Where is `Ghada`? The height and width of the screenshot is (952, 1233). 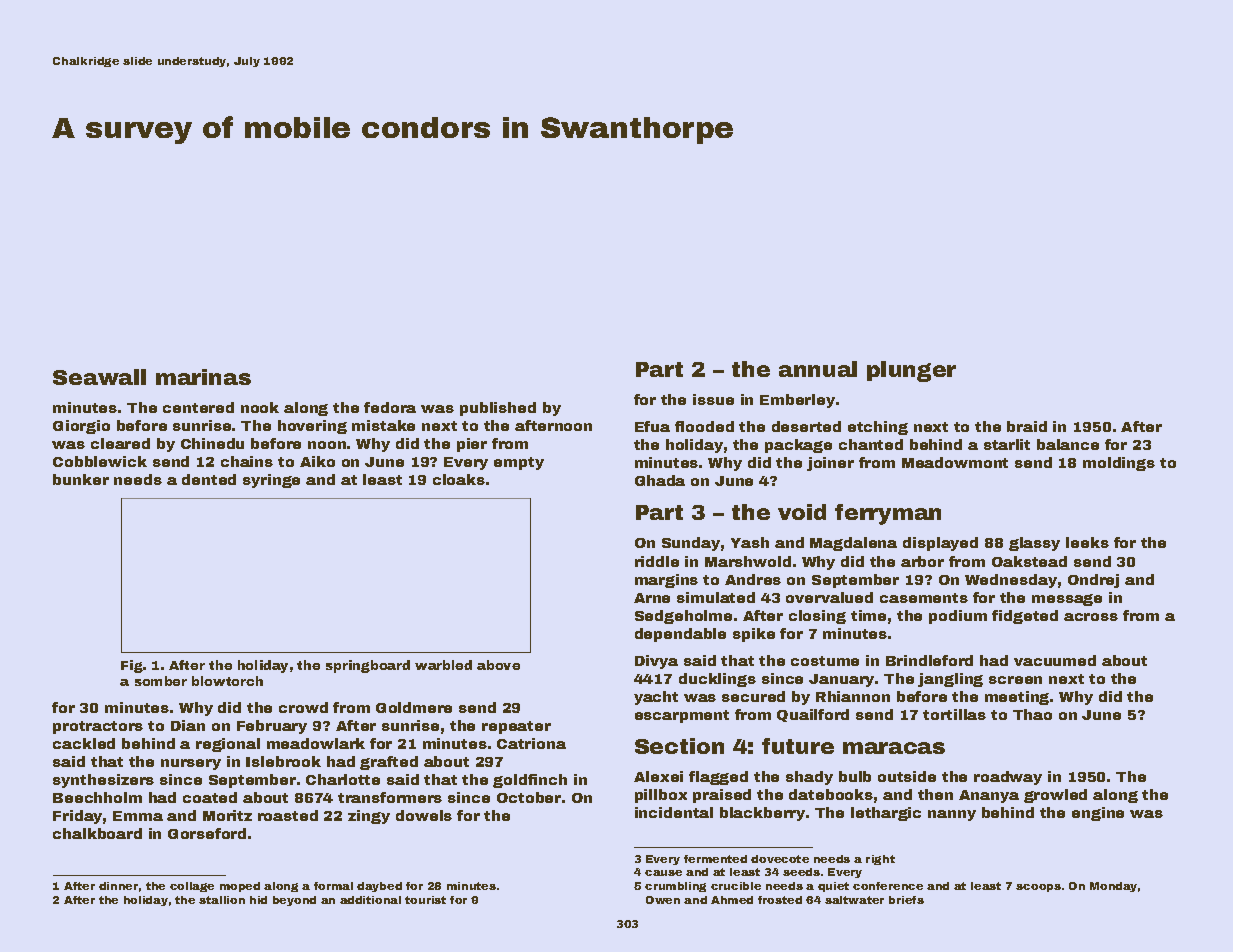
Ghada is located at coordinates (660, 480).
